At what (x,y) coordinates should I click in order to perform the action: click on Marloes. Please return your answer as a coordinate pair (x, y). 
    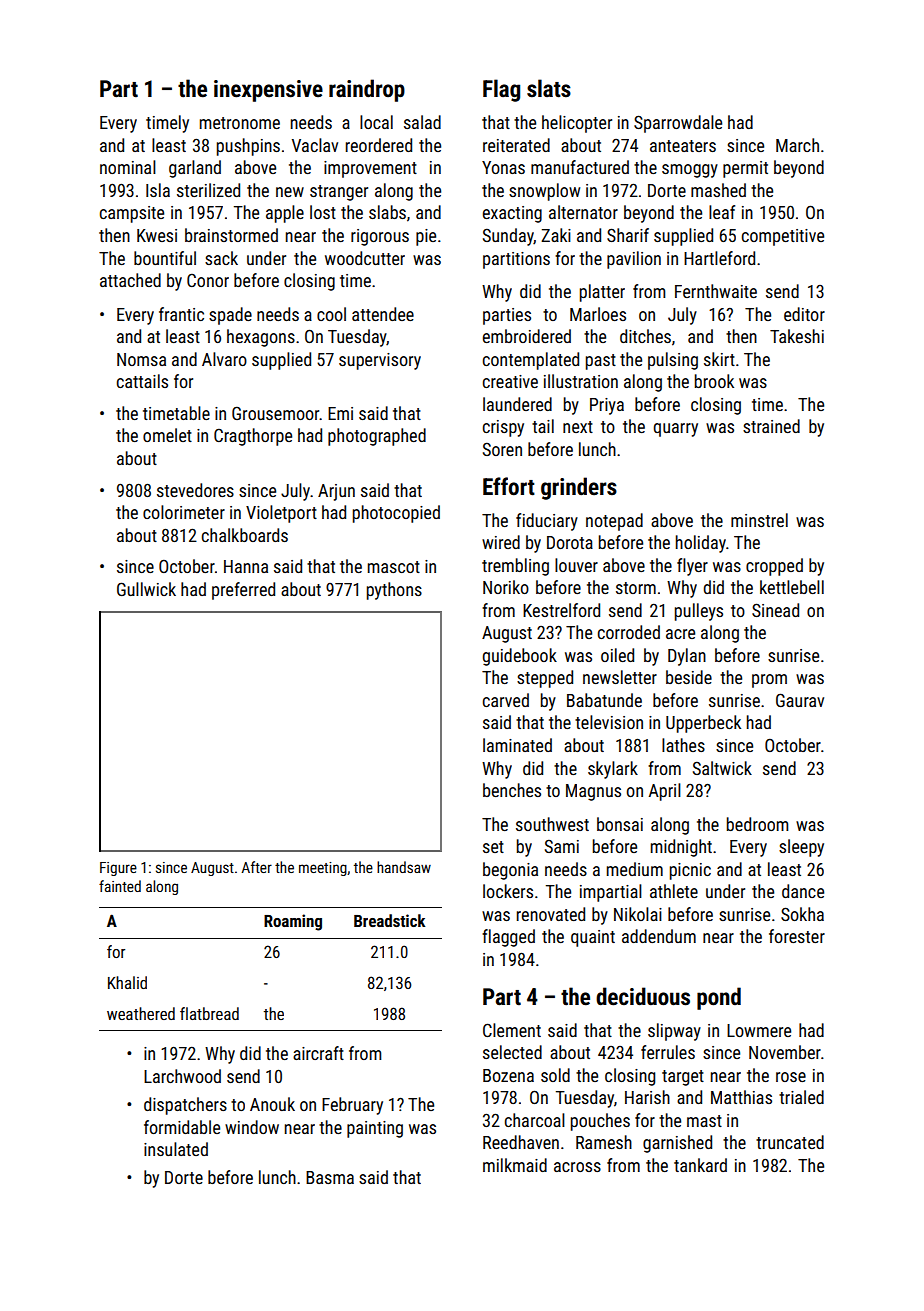
    Looking at the image, I should click on (598, 314).
